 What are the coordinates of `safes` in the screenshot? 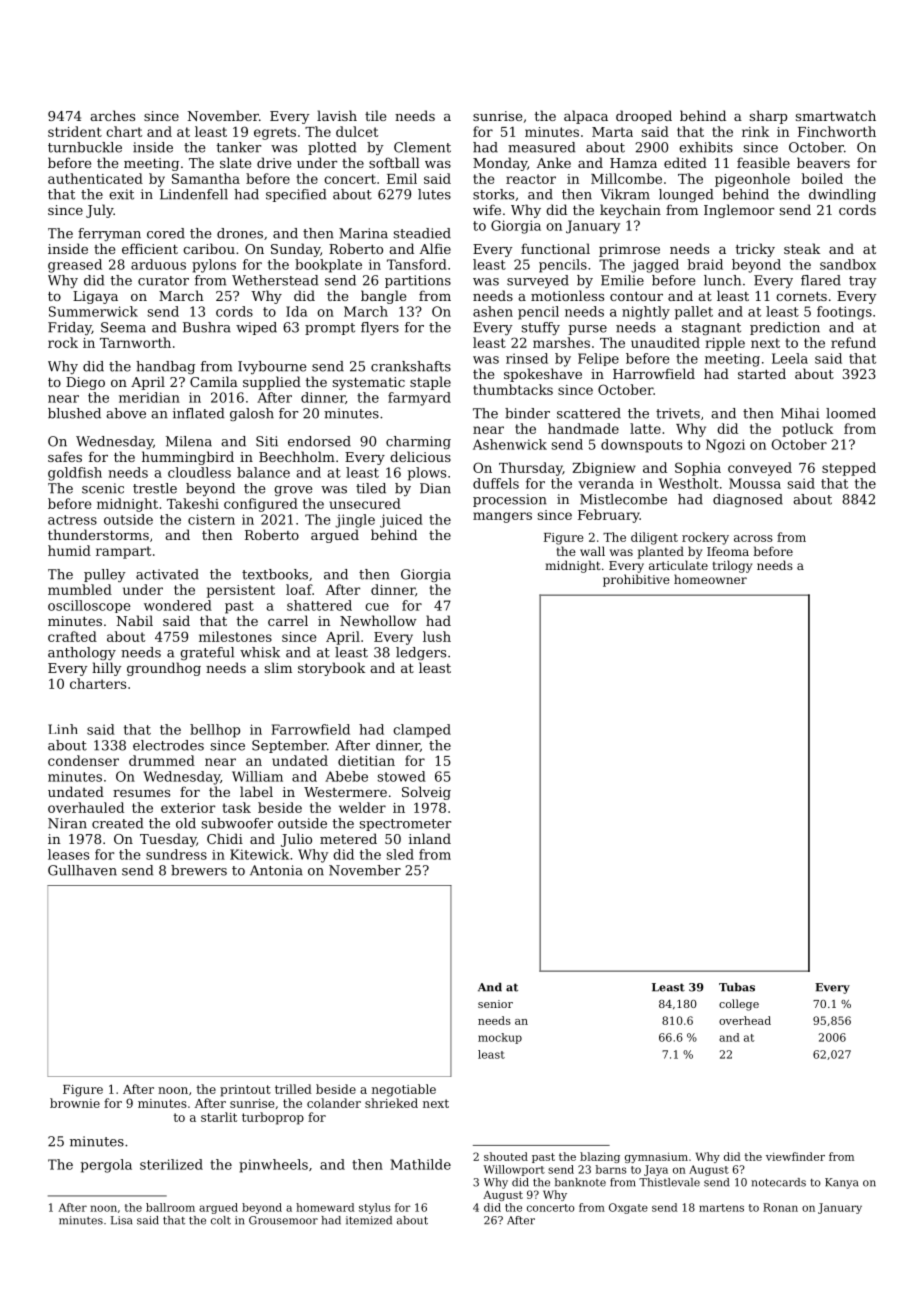 It's located at (65, 456).
